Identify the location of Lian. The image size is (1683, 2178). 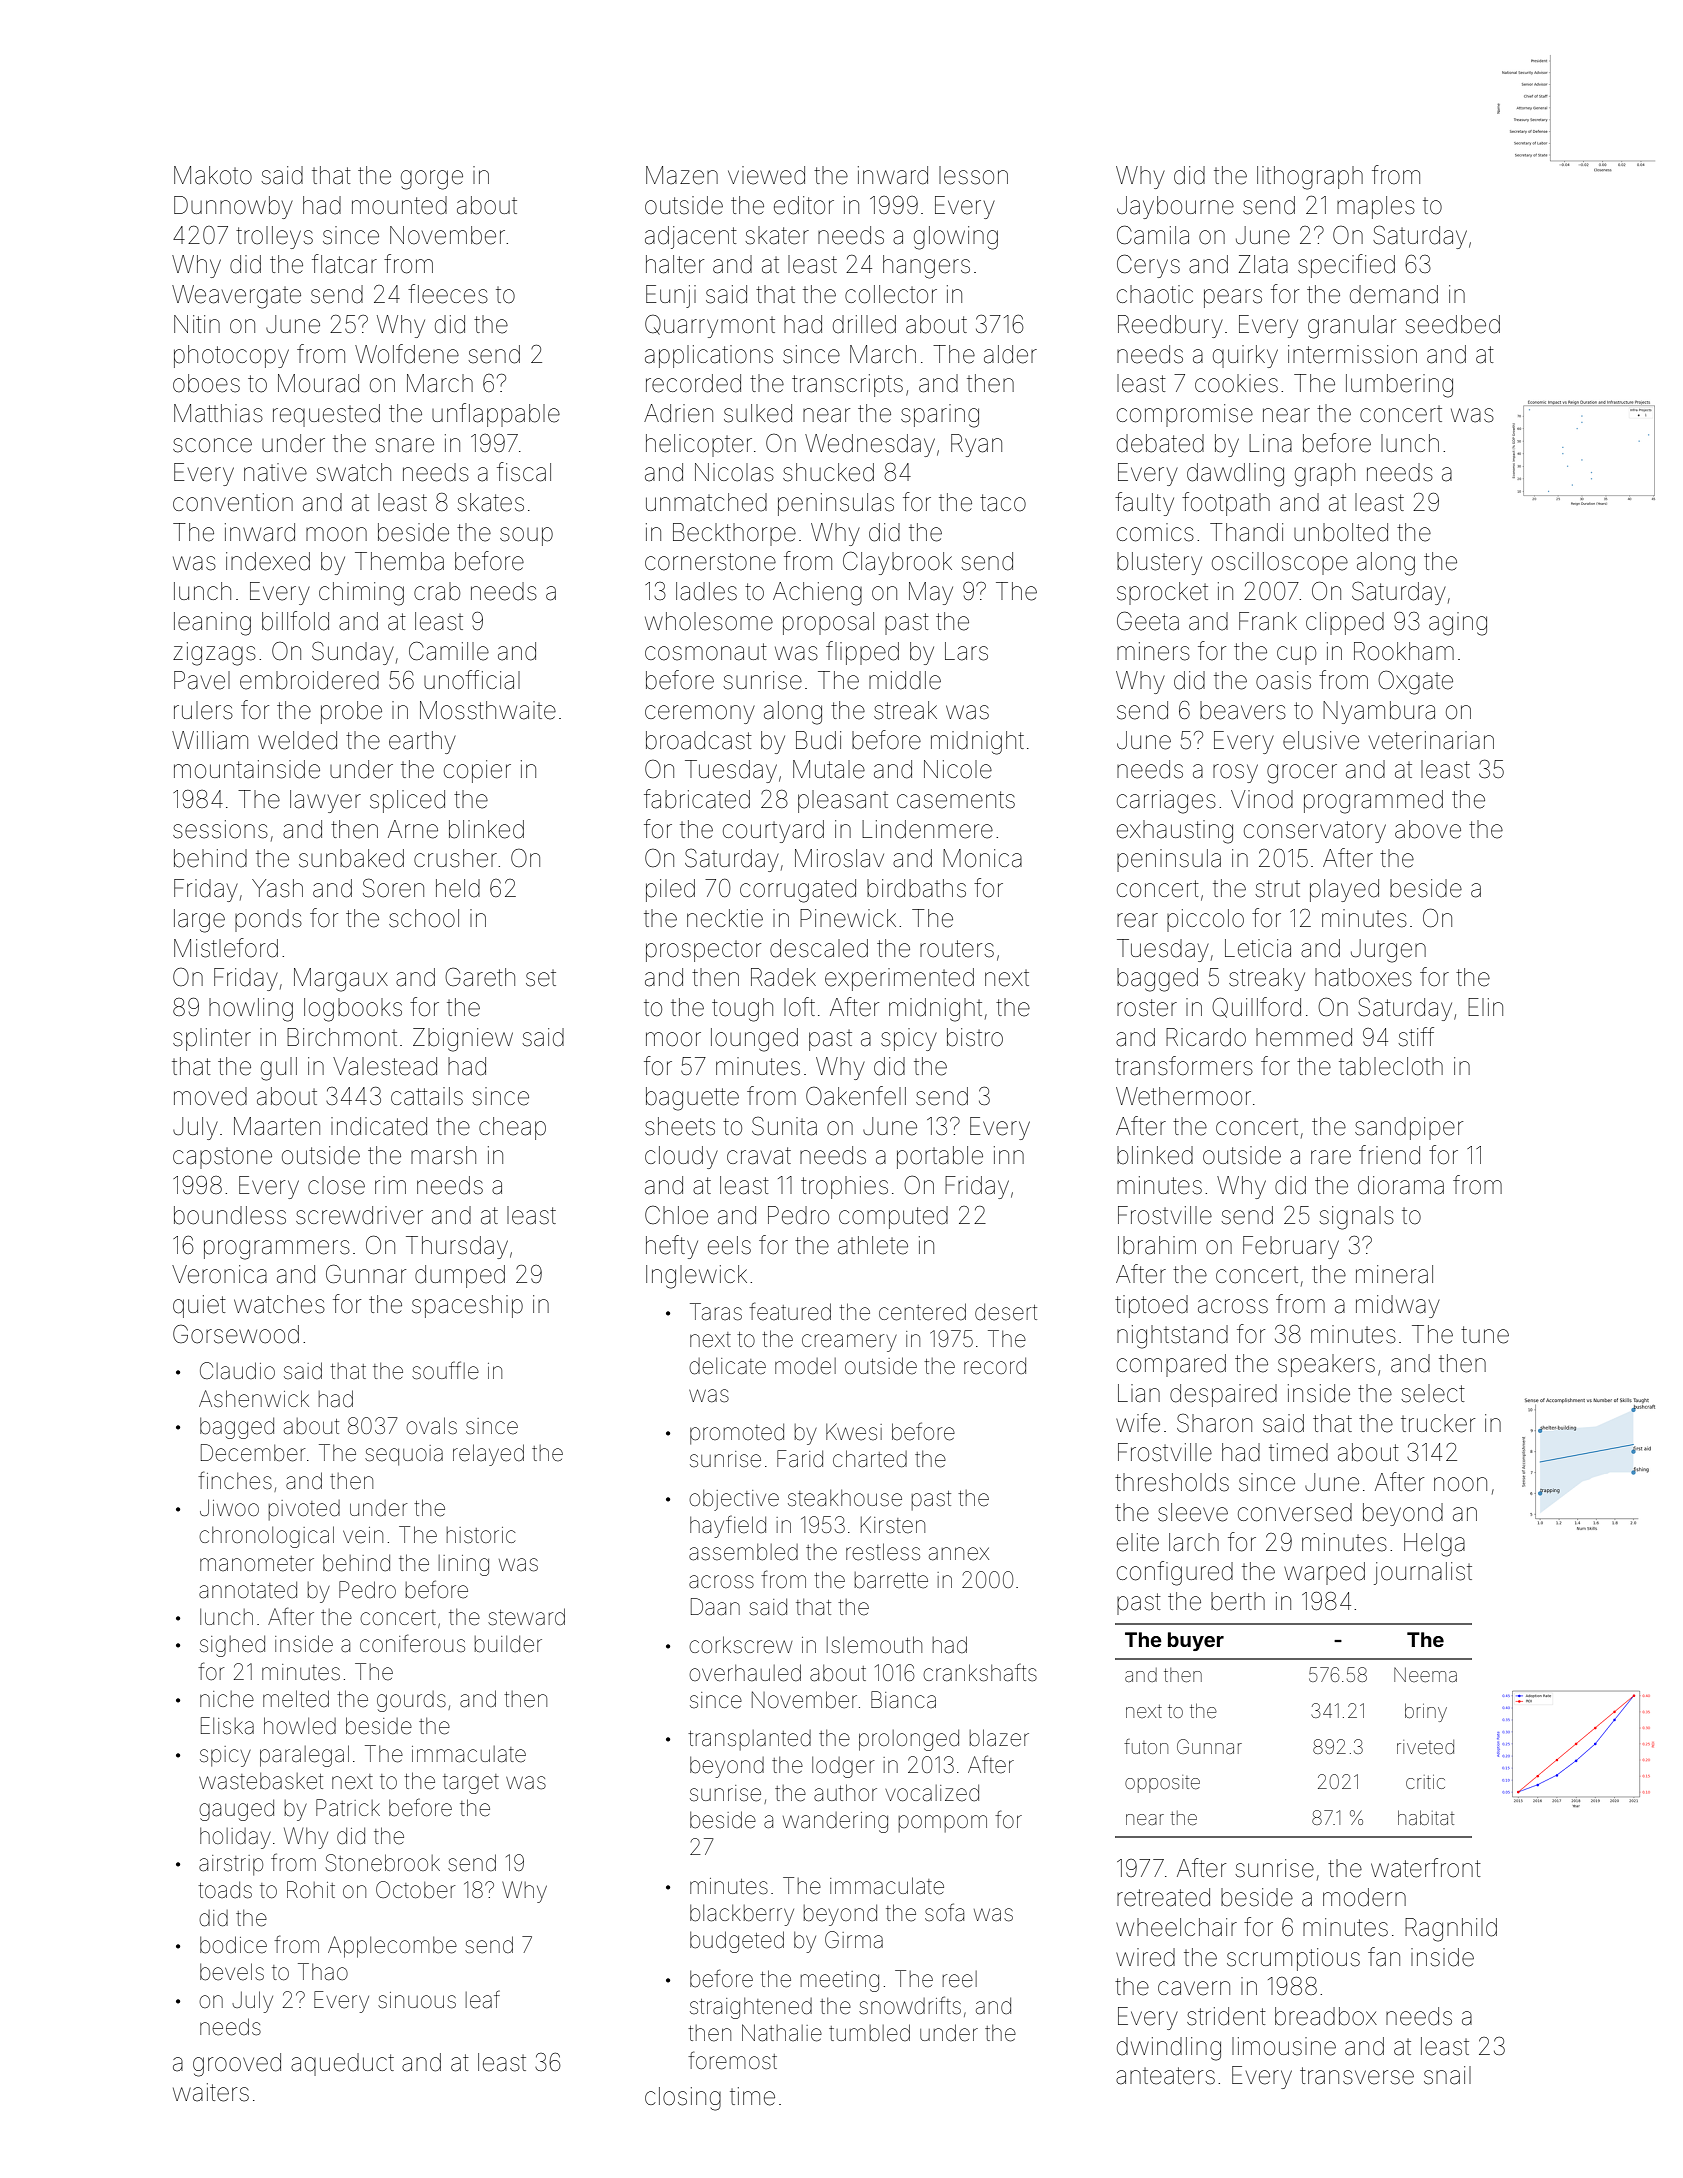
(1139, 1393).
